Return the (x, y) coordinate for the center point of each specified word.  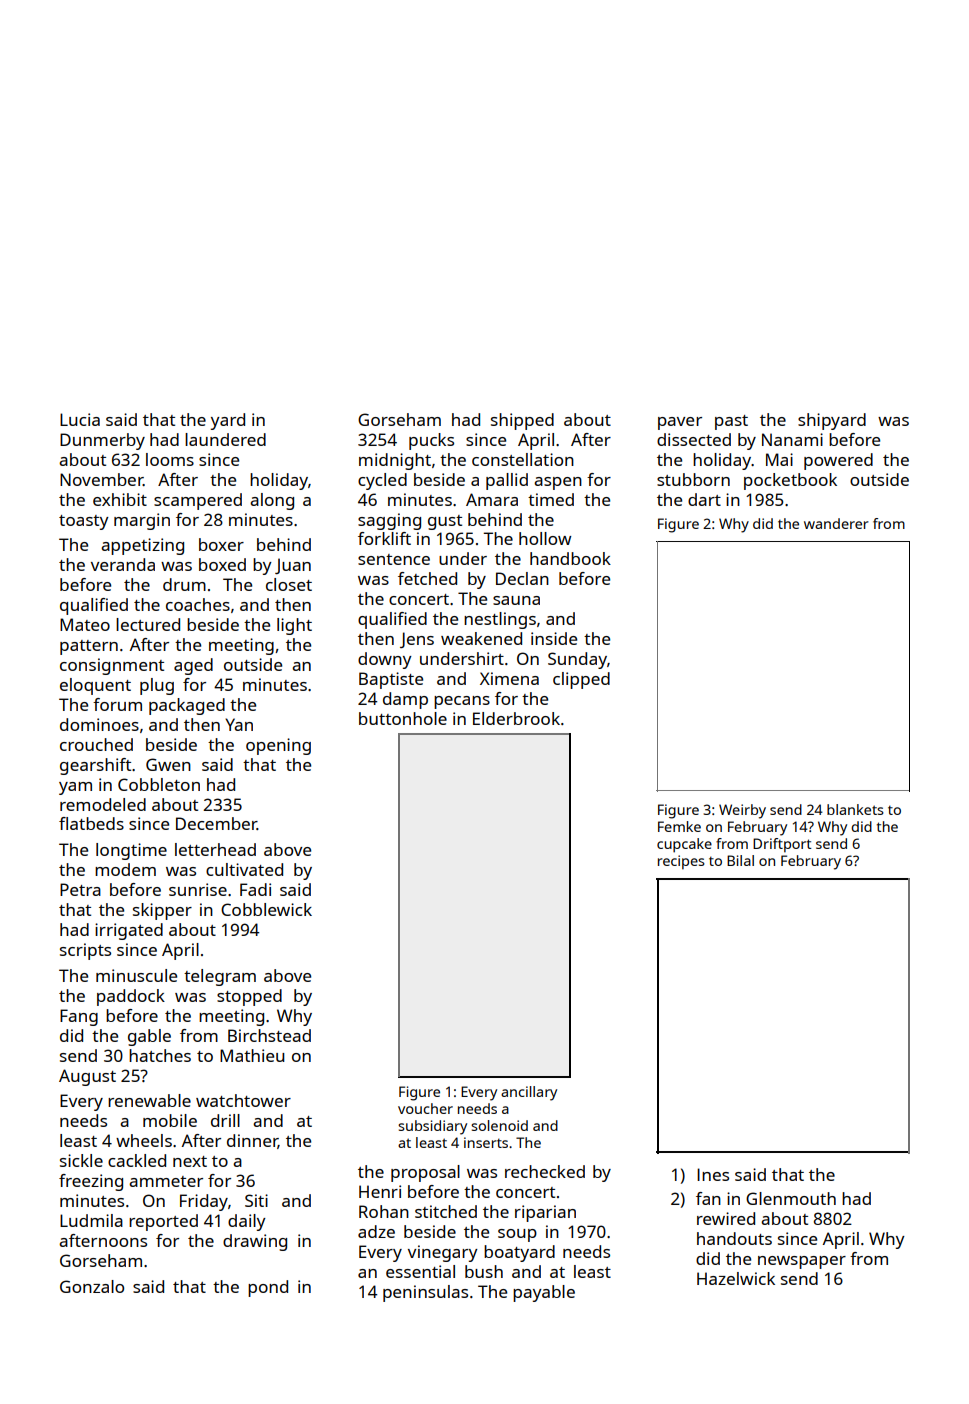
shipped (522, 421)
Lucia (80, 419)
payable (544, 1293)
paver (680, 423)
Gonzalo (92, 1286)
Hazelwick (736, 1278)
